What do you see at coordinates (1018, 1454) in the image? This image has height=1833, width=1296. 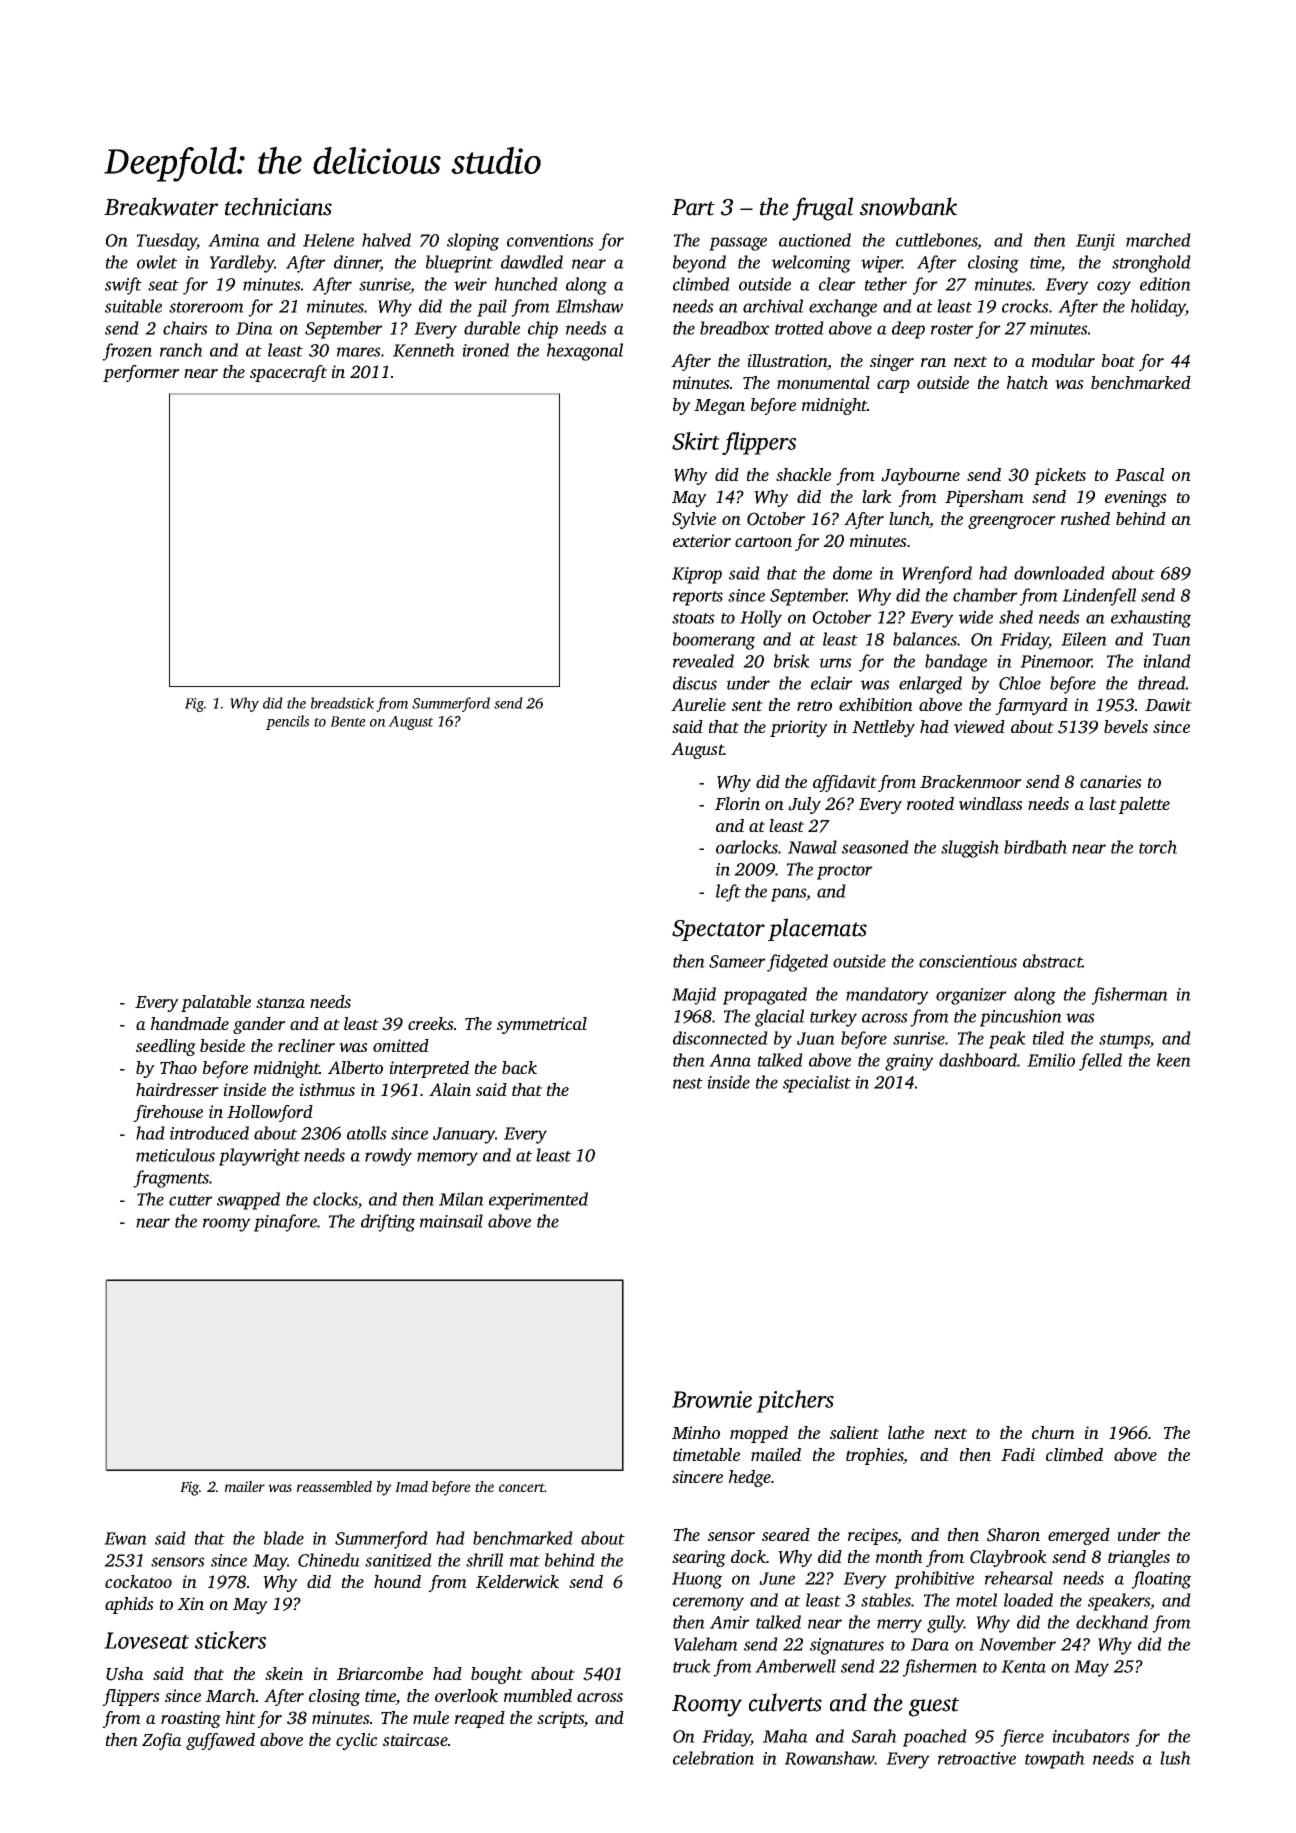 I see `Fadi` at bounding box center [1018, 1454].
